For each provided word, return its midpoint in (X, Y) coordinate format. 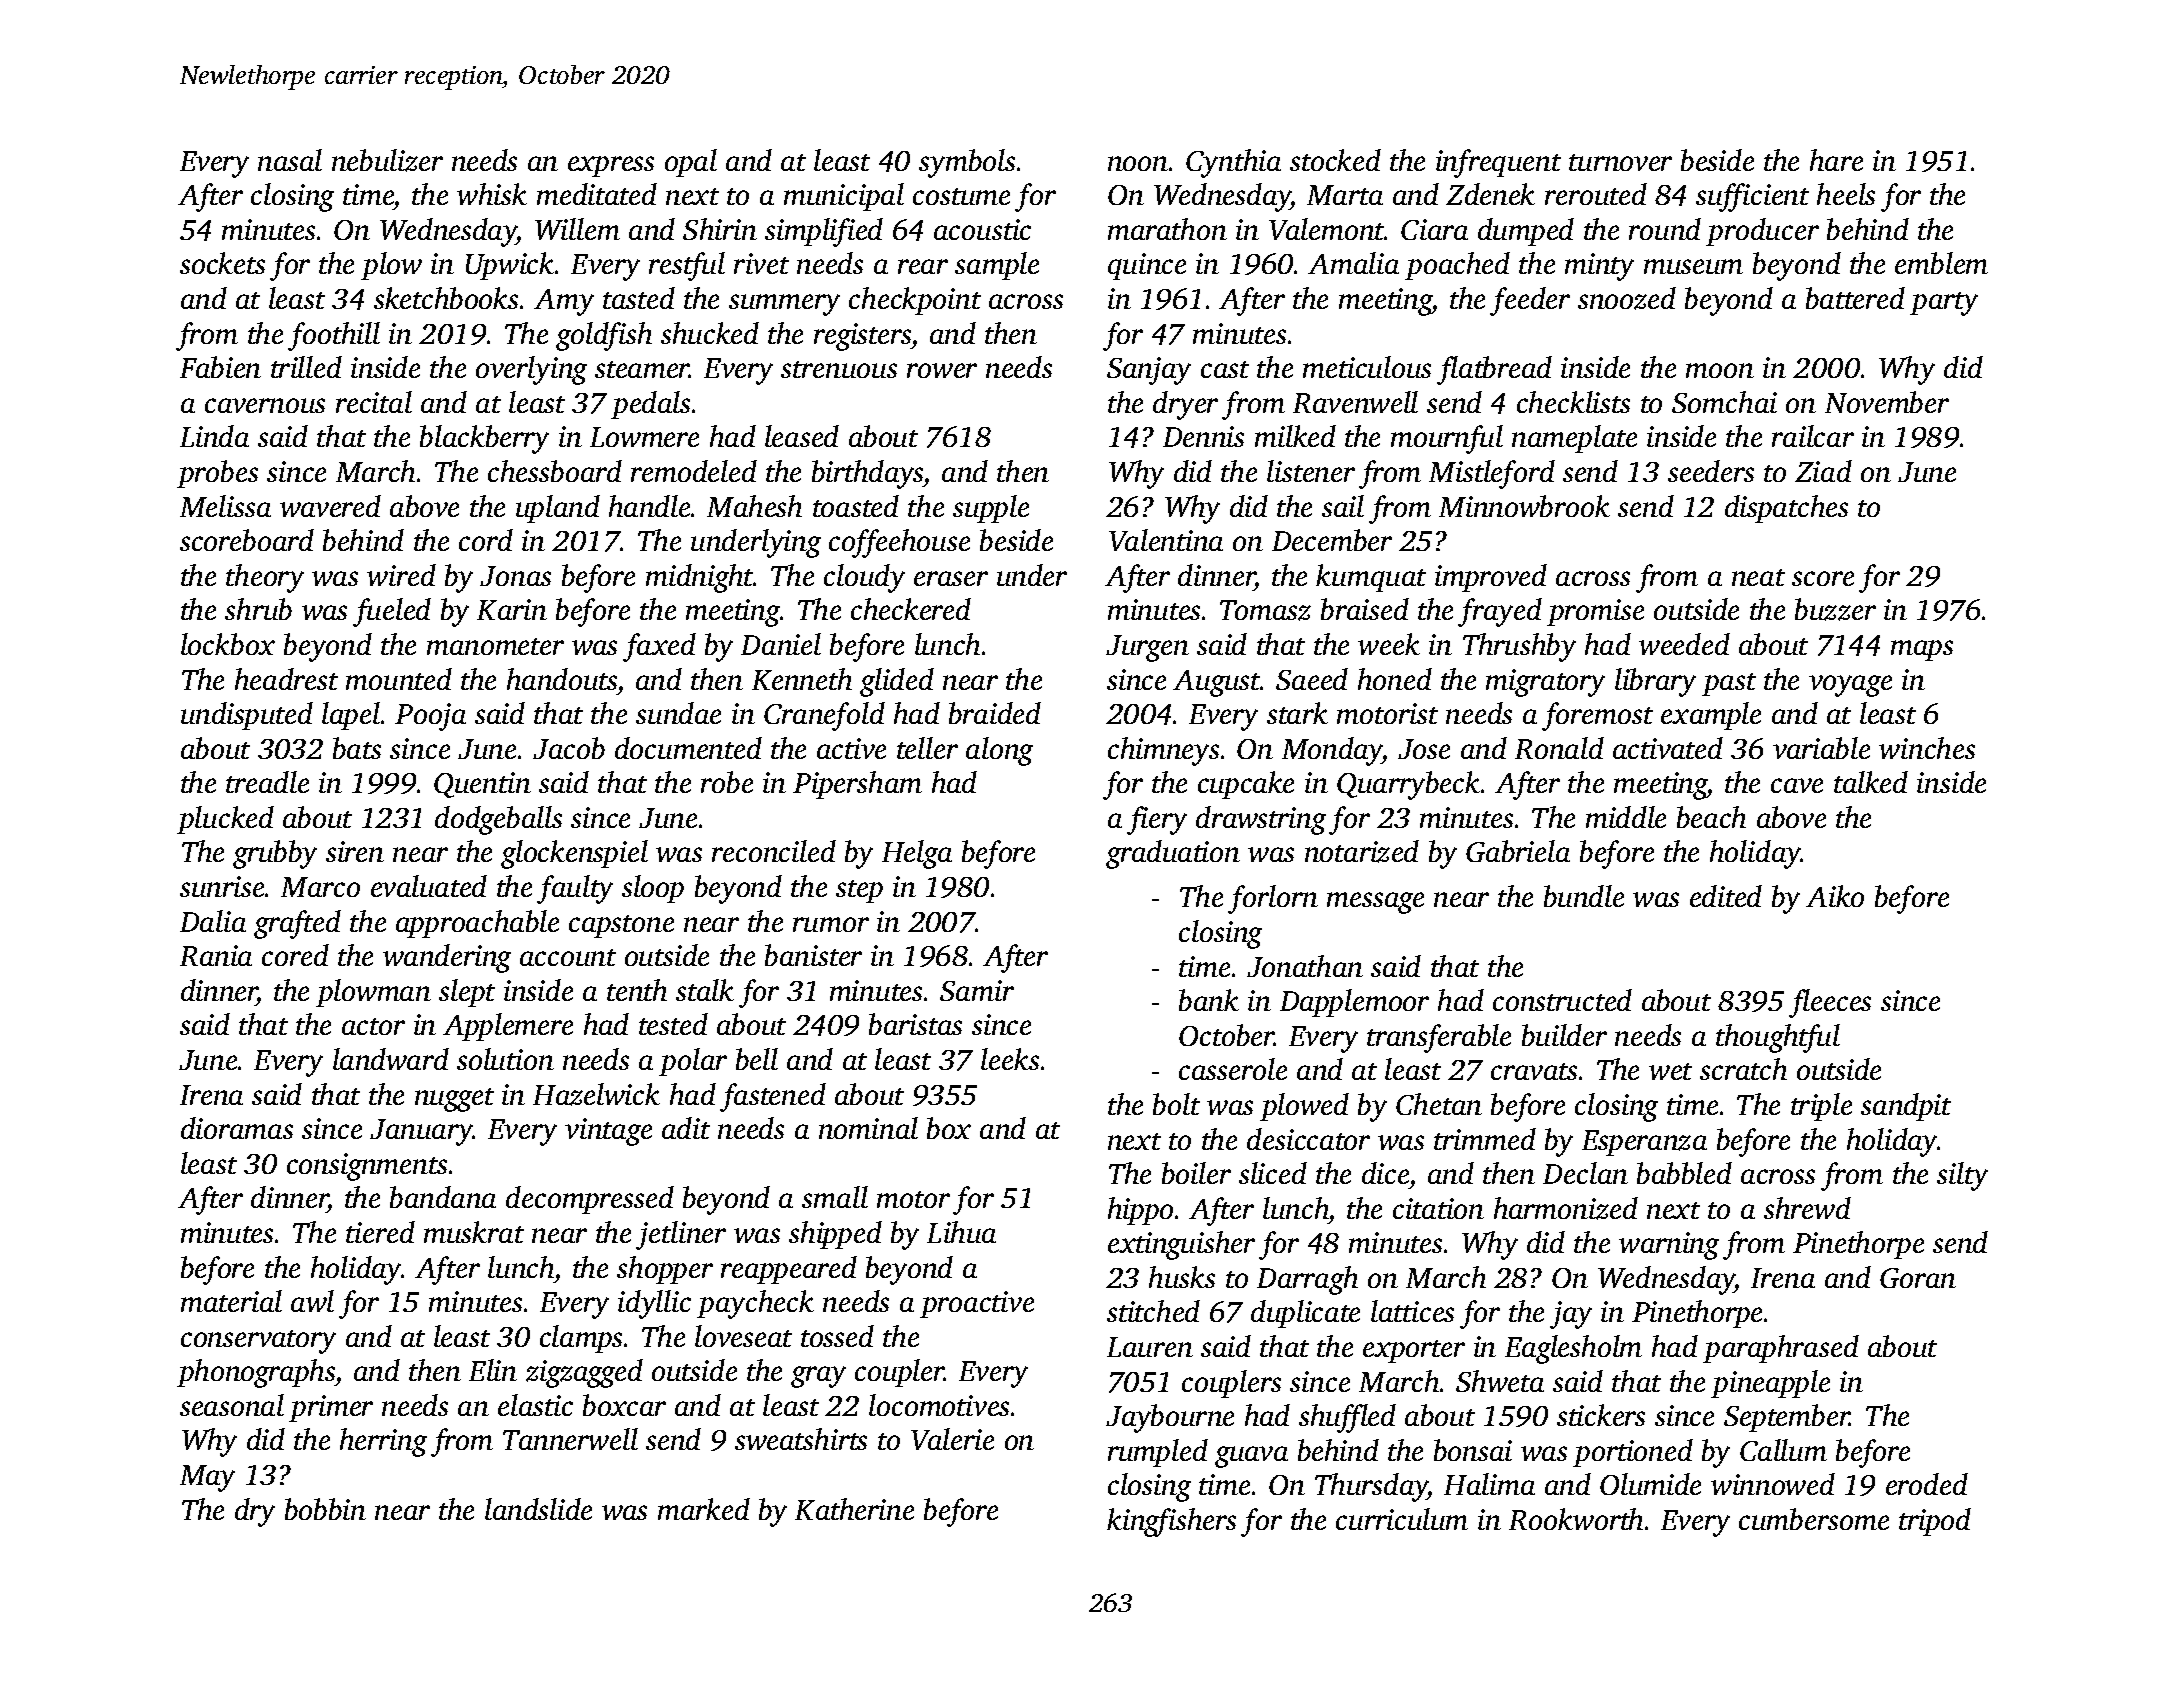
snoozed (1627, 298)
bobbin (325, 1509)
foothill (334, 336)
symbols (967, 163)
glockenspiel (574, 854)
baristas (915, 1024)
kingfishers (1171, 1522)
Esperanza (1644, 1143)
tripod (1935, 1522)
